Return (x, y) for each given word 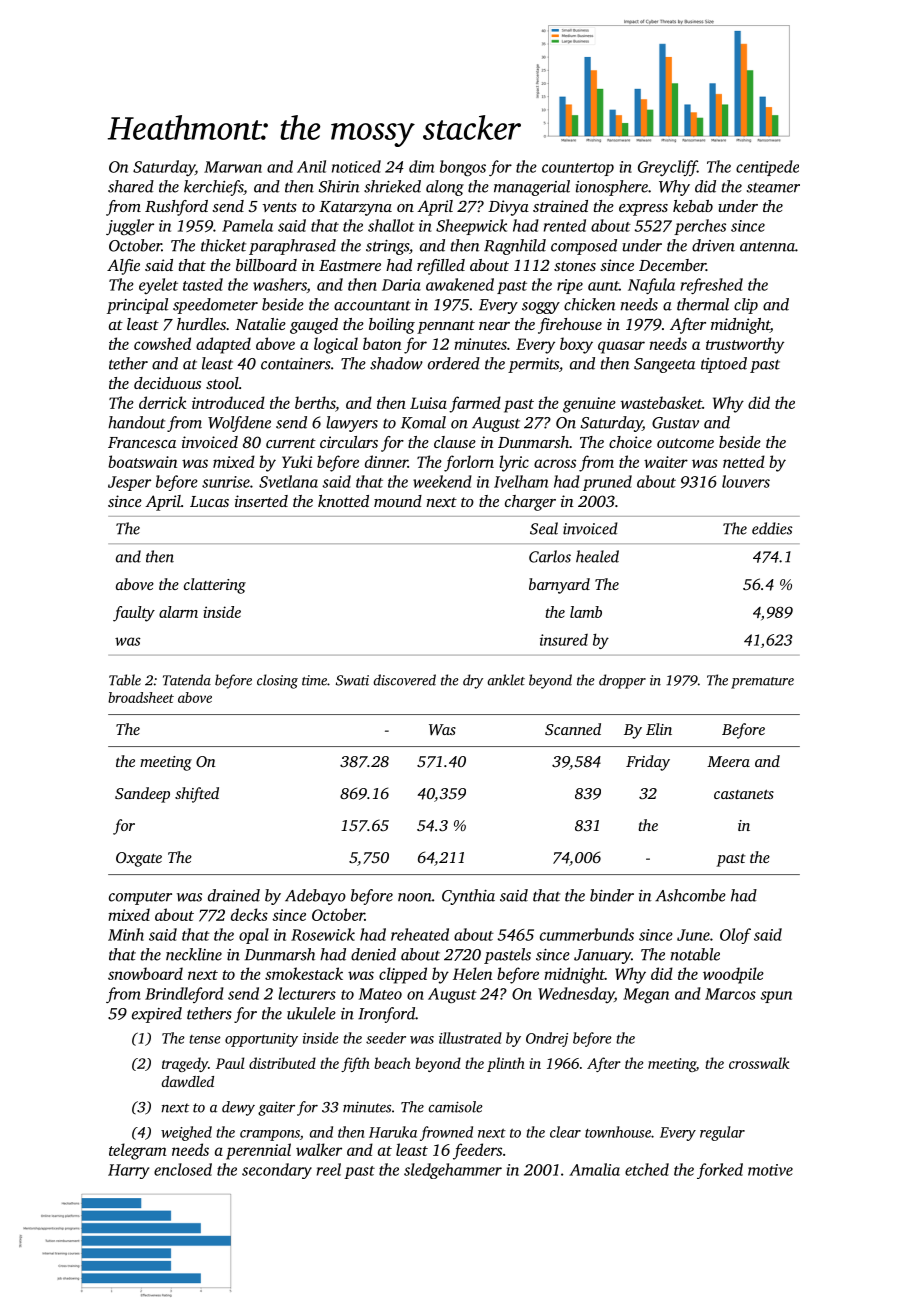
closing (277, 681)
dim (421, 166)
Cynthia (468, 897)
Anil (311, 166)
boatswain (142, 461)
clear (565, 1132)
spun (776, 997)
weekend (442, 481)
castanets (744, 794)
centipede (767, 168)
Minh (126, 934)
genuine (589, 405)
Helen (472, 973)
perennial (258, 1151)
